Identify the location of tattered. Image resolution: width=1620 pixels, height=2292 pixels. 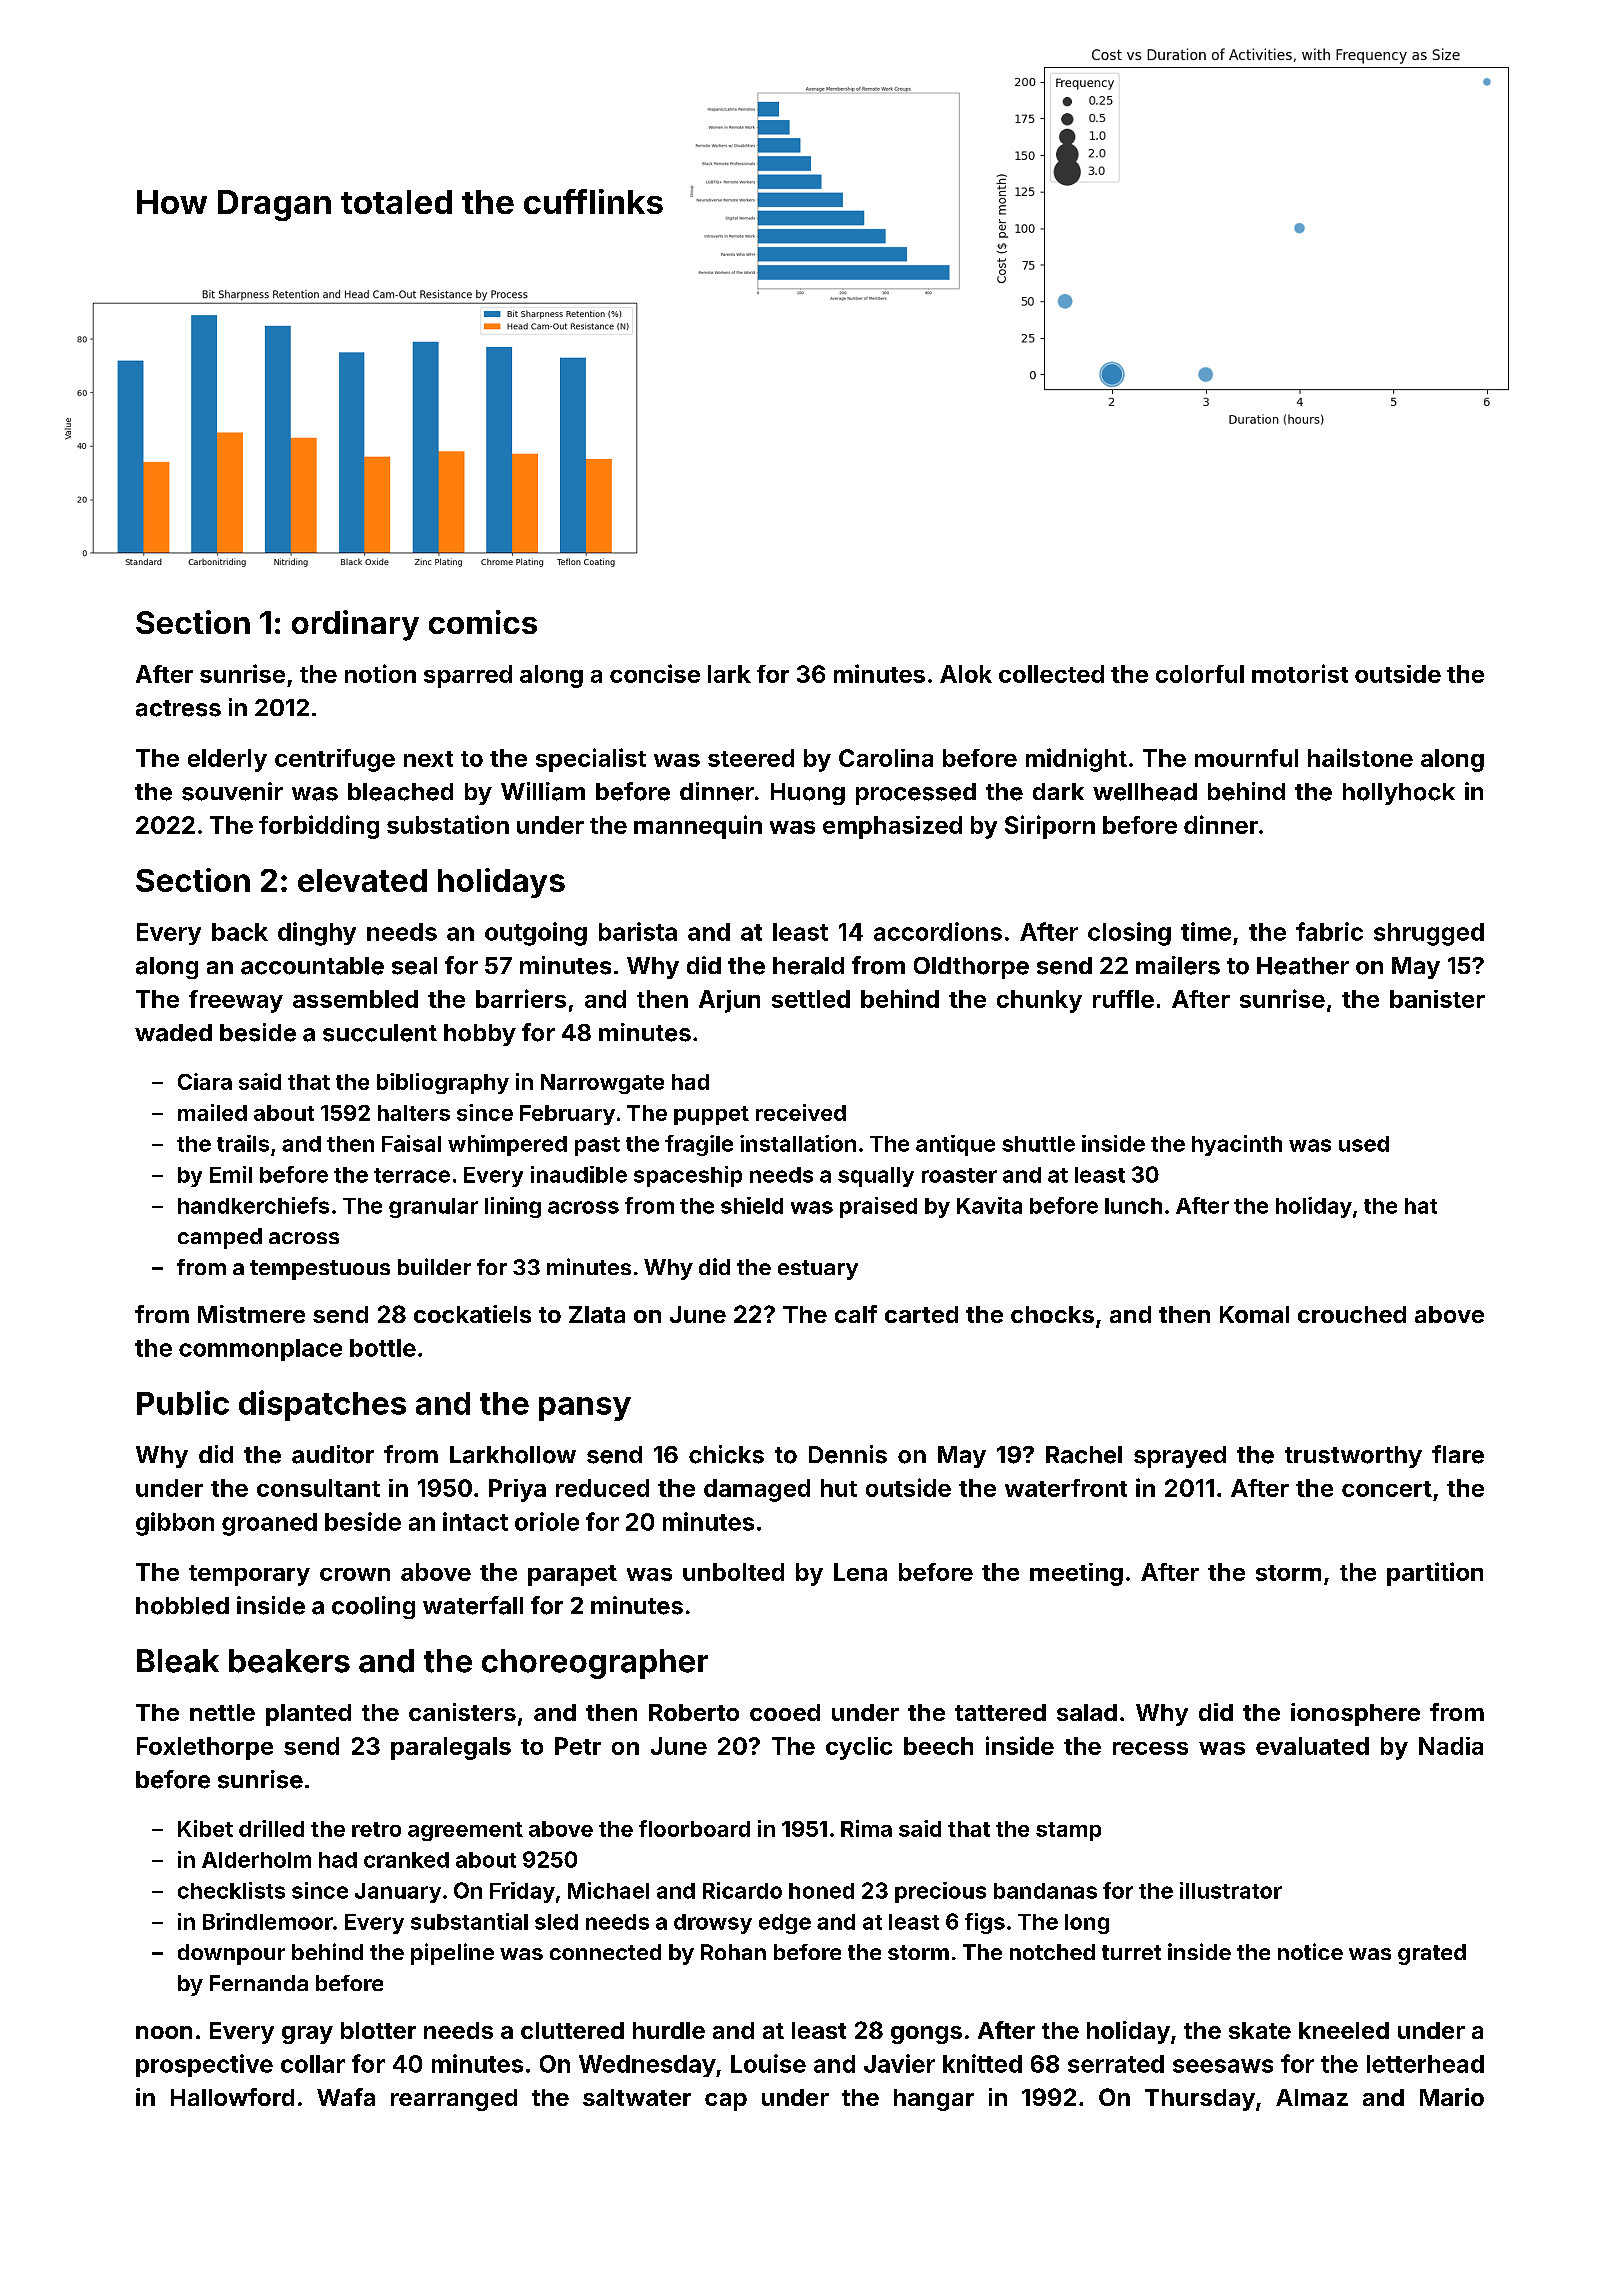
(1000, 1712).
